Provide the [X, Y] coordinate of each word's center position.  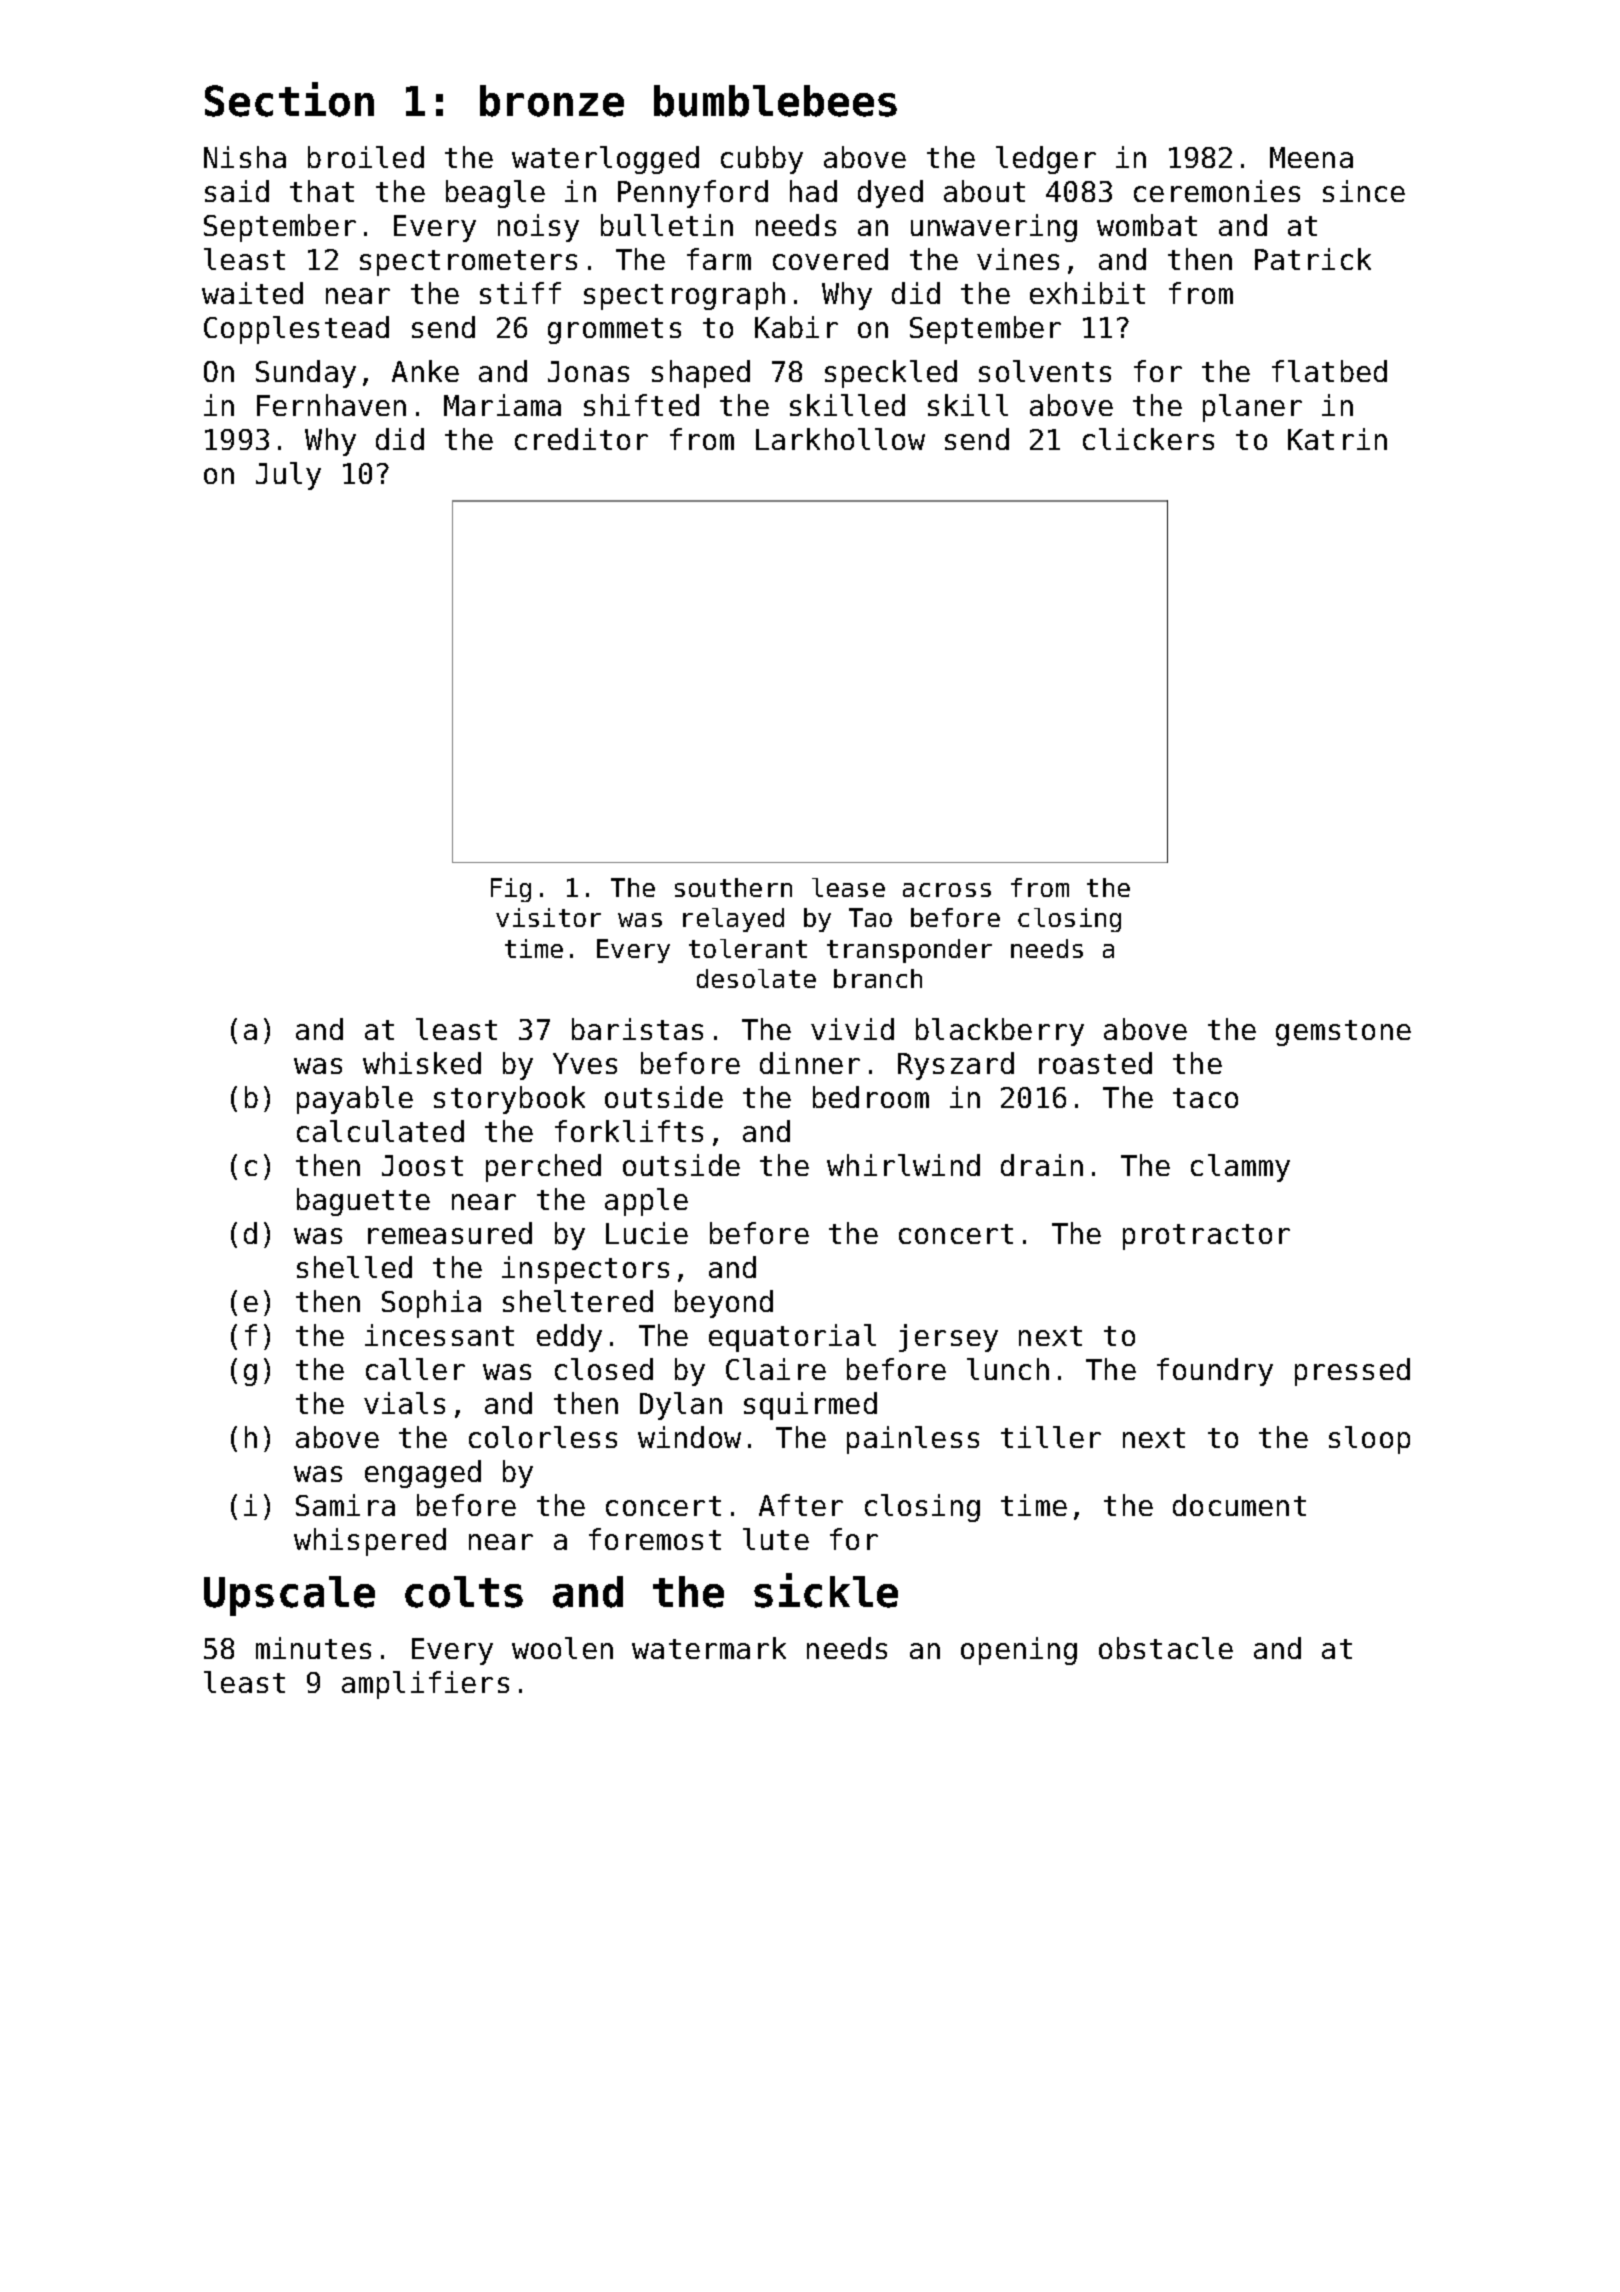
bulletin [667, 225]
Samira [345, 1505]
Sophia [431, 1304]
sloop [1369, 1440]
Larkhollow [840, 439]
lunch [1008, 1369]
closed [604, 1369]
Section [289, 99]
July [288, 476]
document [1239, 1505]
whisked [422, 1063]
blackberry [1000, 1032]
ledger [1046, 160]
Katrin [1337, 439]
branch [878, 978]
